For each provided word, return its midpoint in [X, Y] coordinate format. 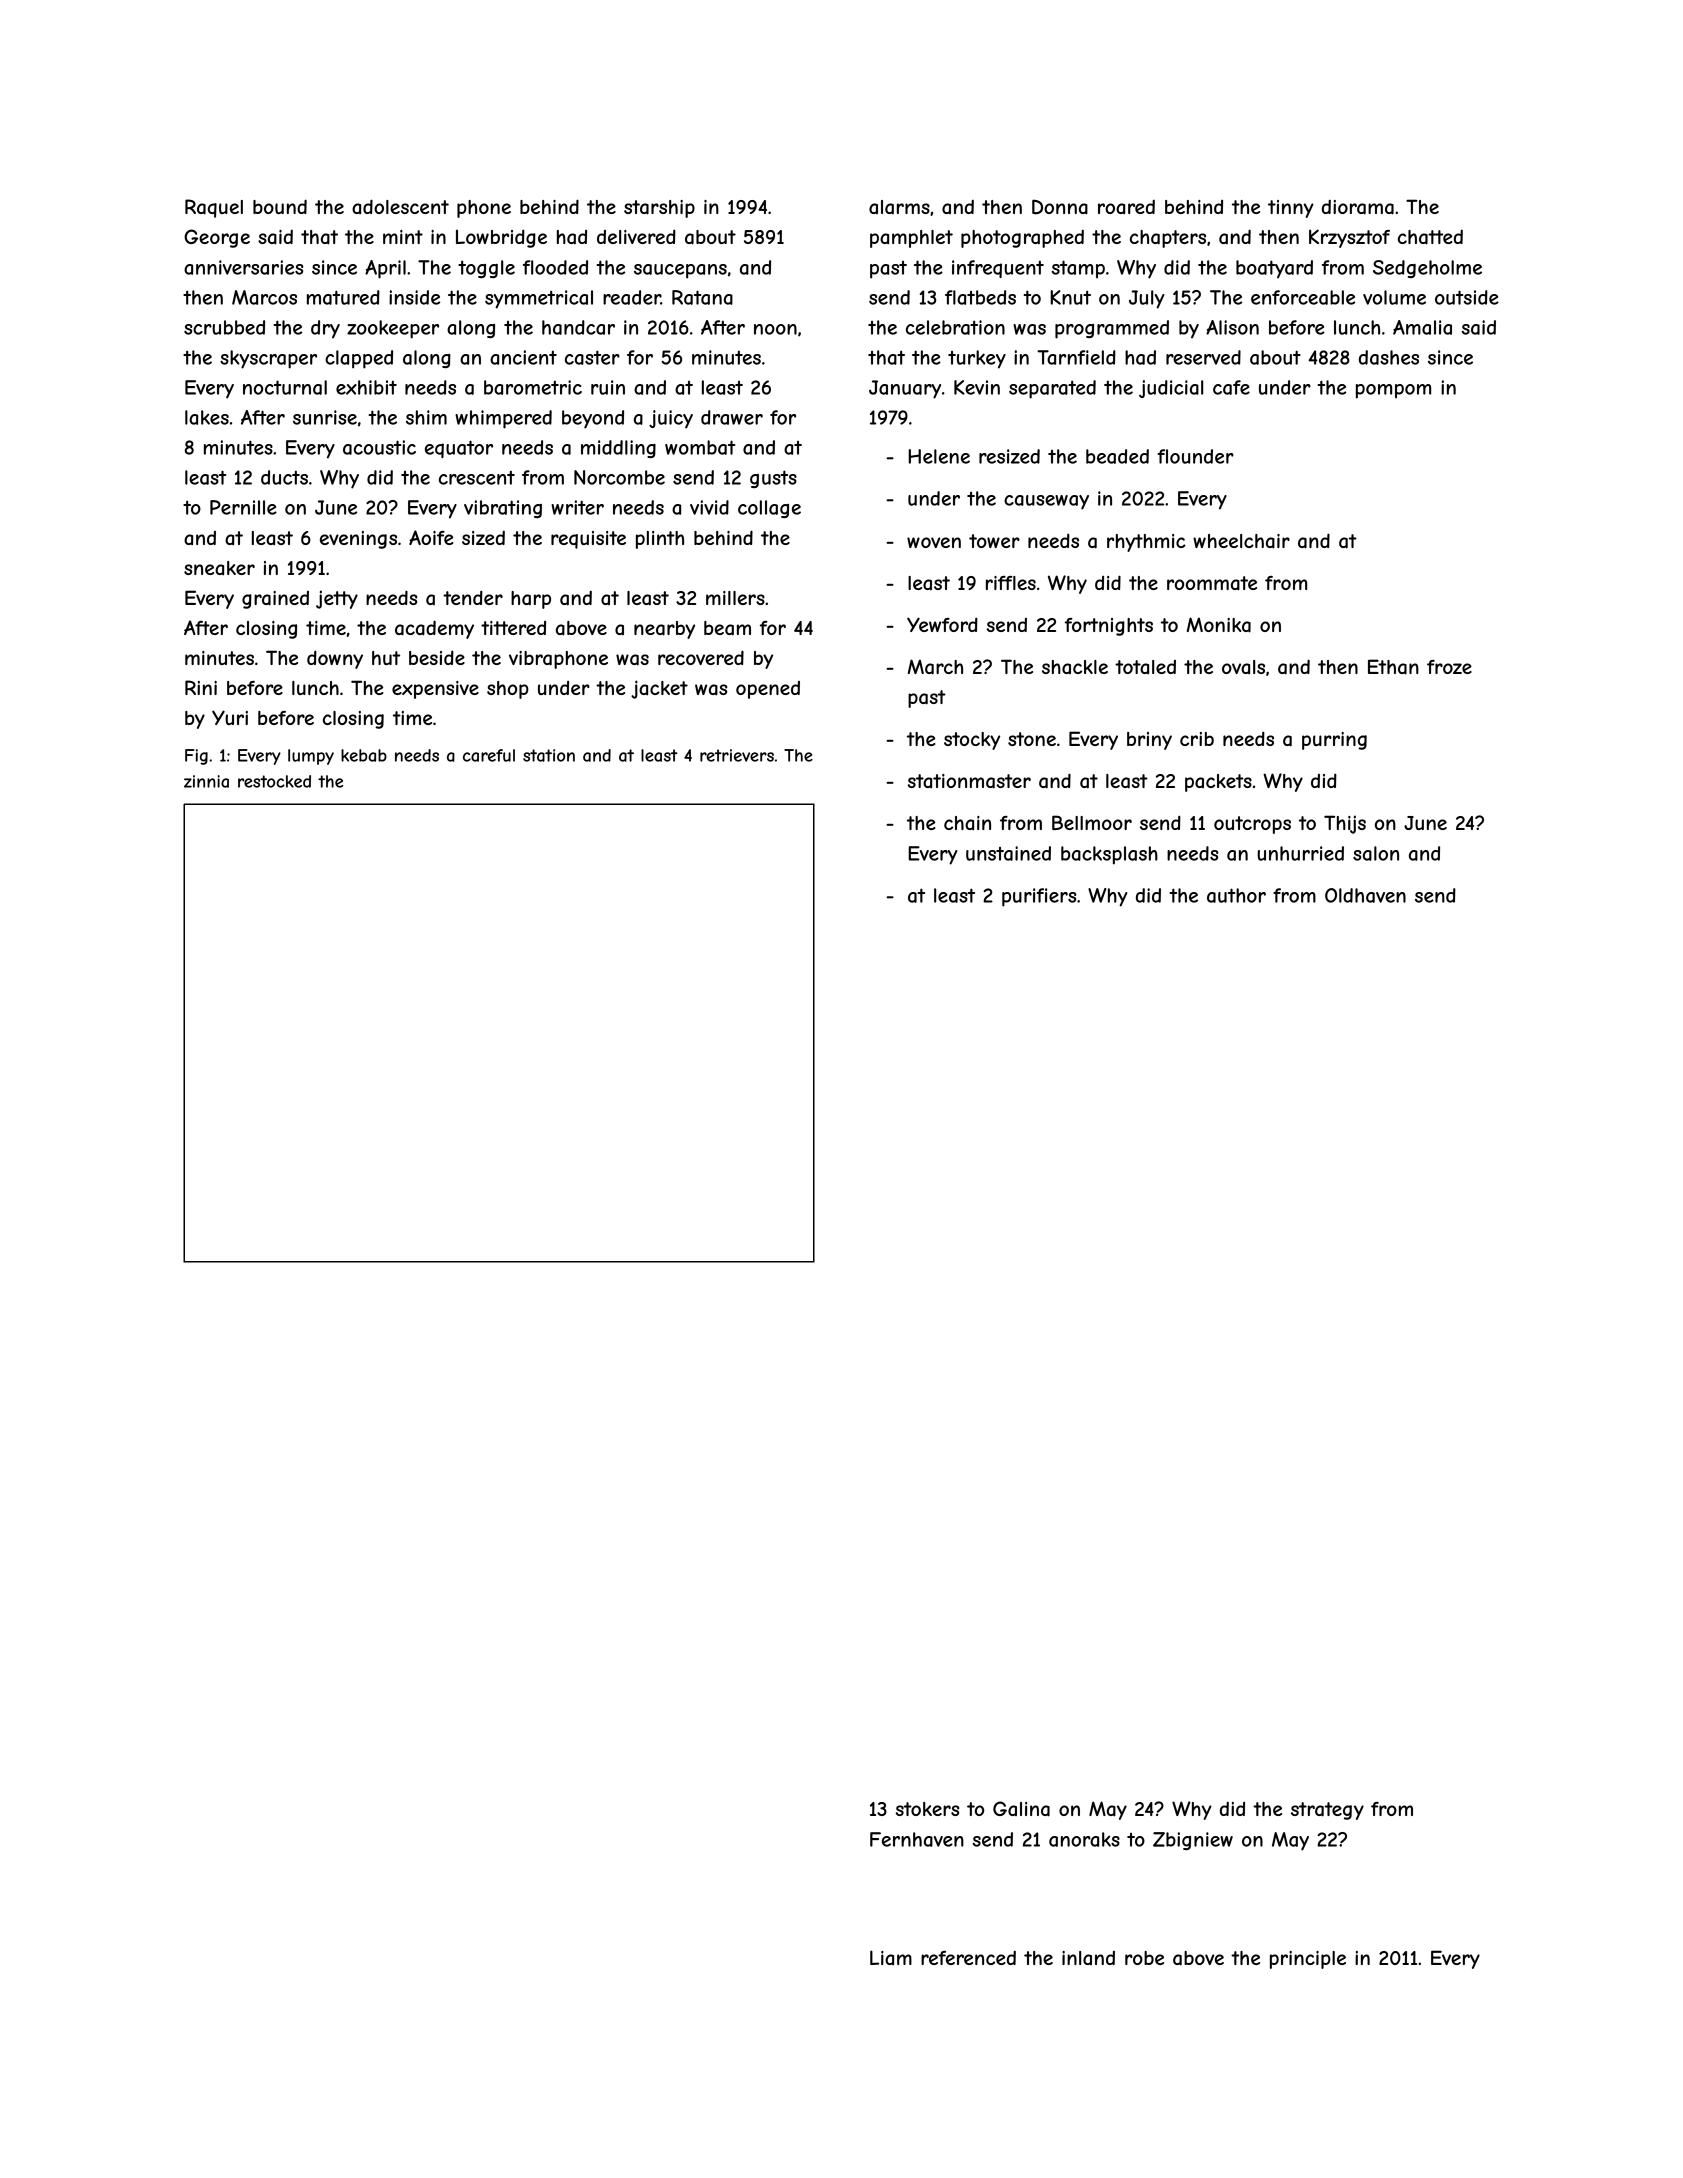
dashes [1389, 357]
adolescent [400, 206]
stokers [927, 1809]
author [1236, 895]
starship [659, 209]
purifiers [1039, 897]
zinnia [206, 781]
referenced [968, 1958]
